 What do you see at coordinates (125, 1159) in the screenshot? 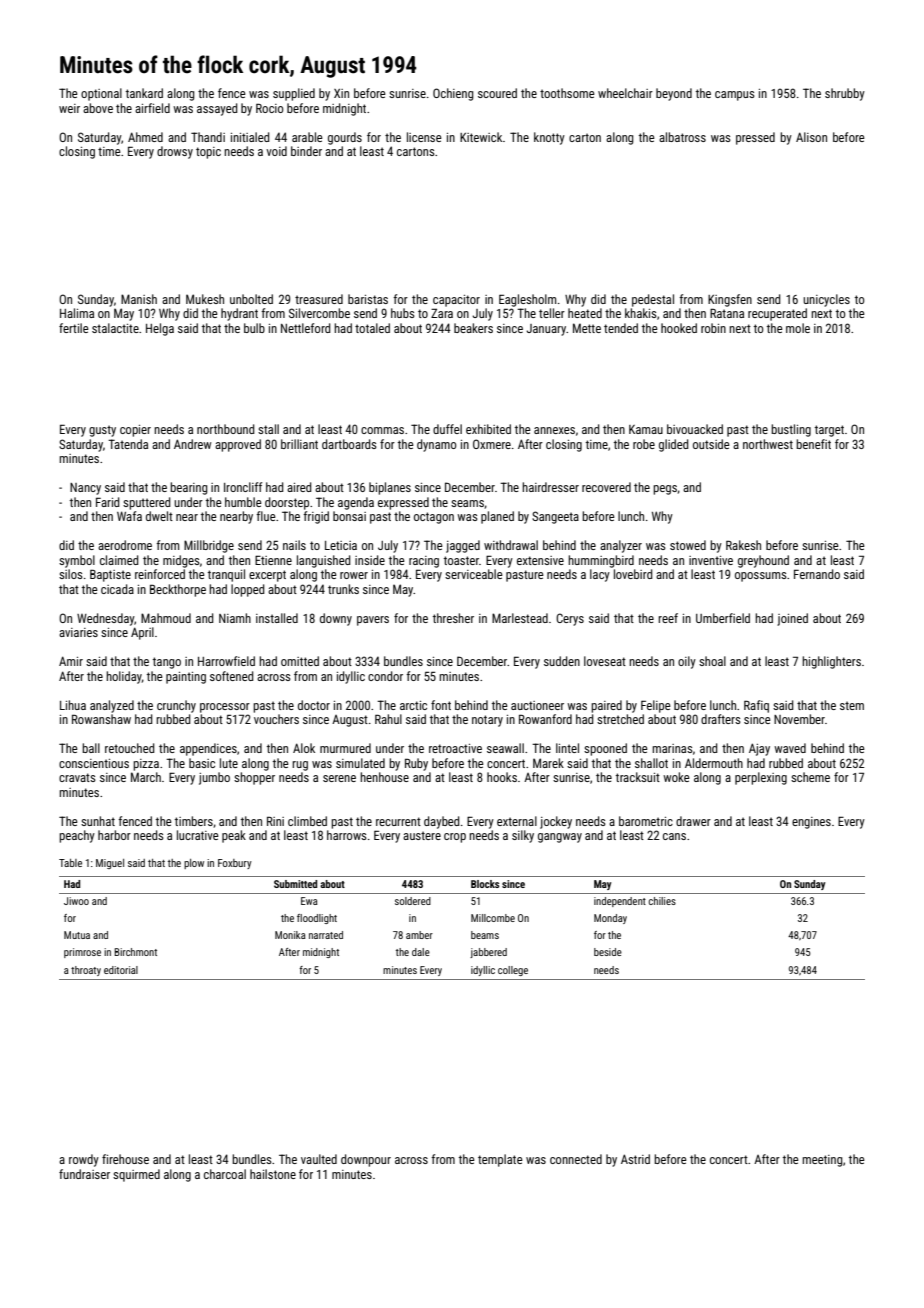
I see `firehouse` at bounding box center [125, 1159].
